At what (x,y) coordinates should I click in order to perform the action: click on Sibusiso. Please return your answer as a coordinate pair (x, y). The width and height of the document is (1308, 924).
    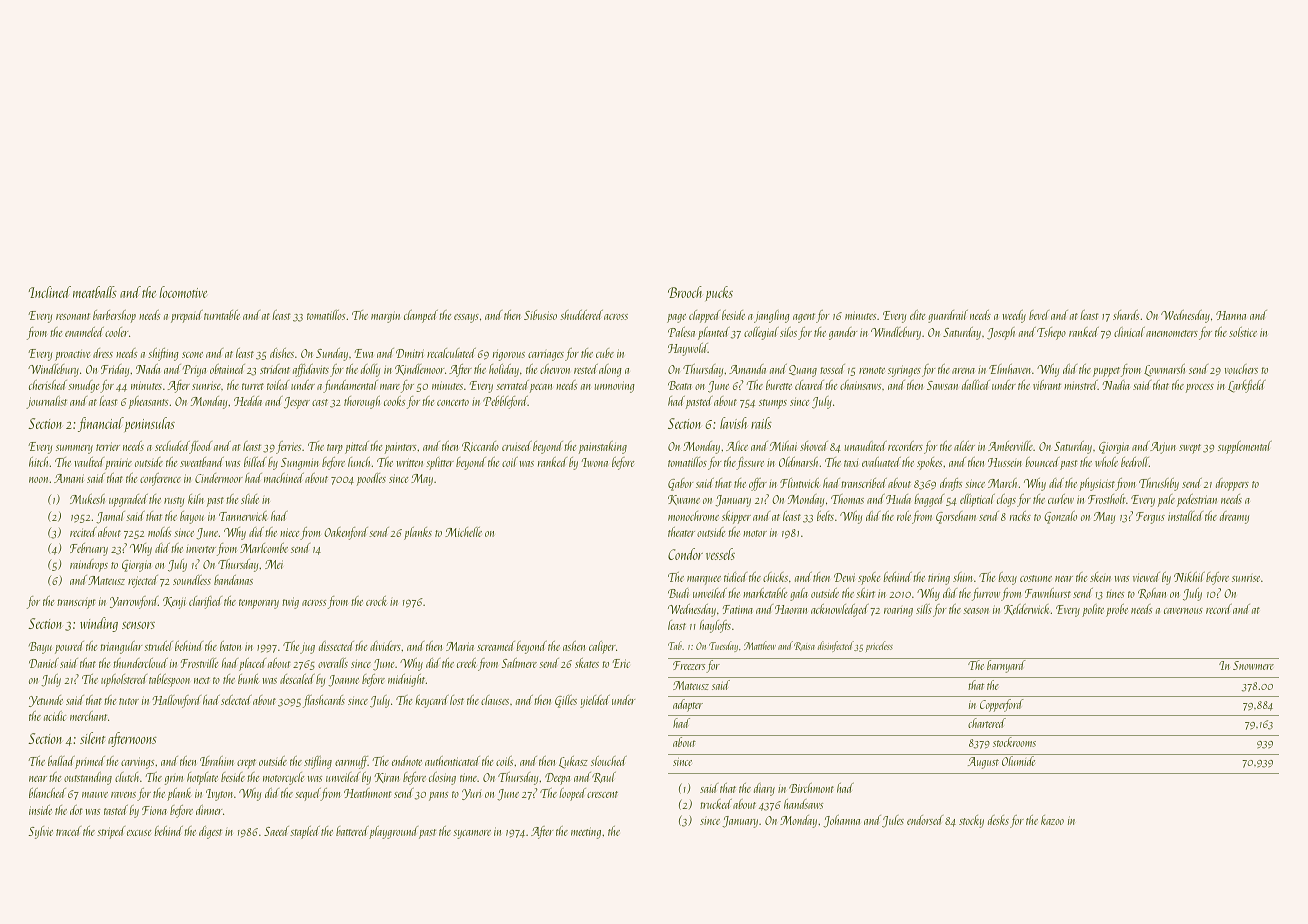
    Looking at the image, I should click on (540, 315).
